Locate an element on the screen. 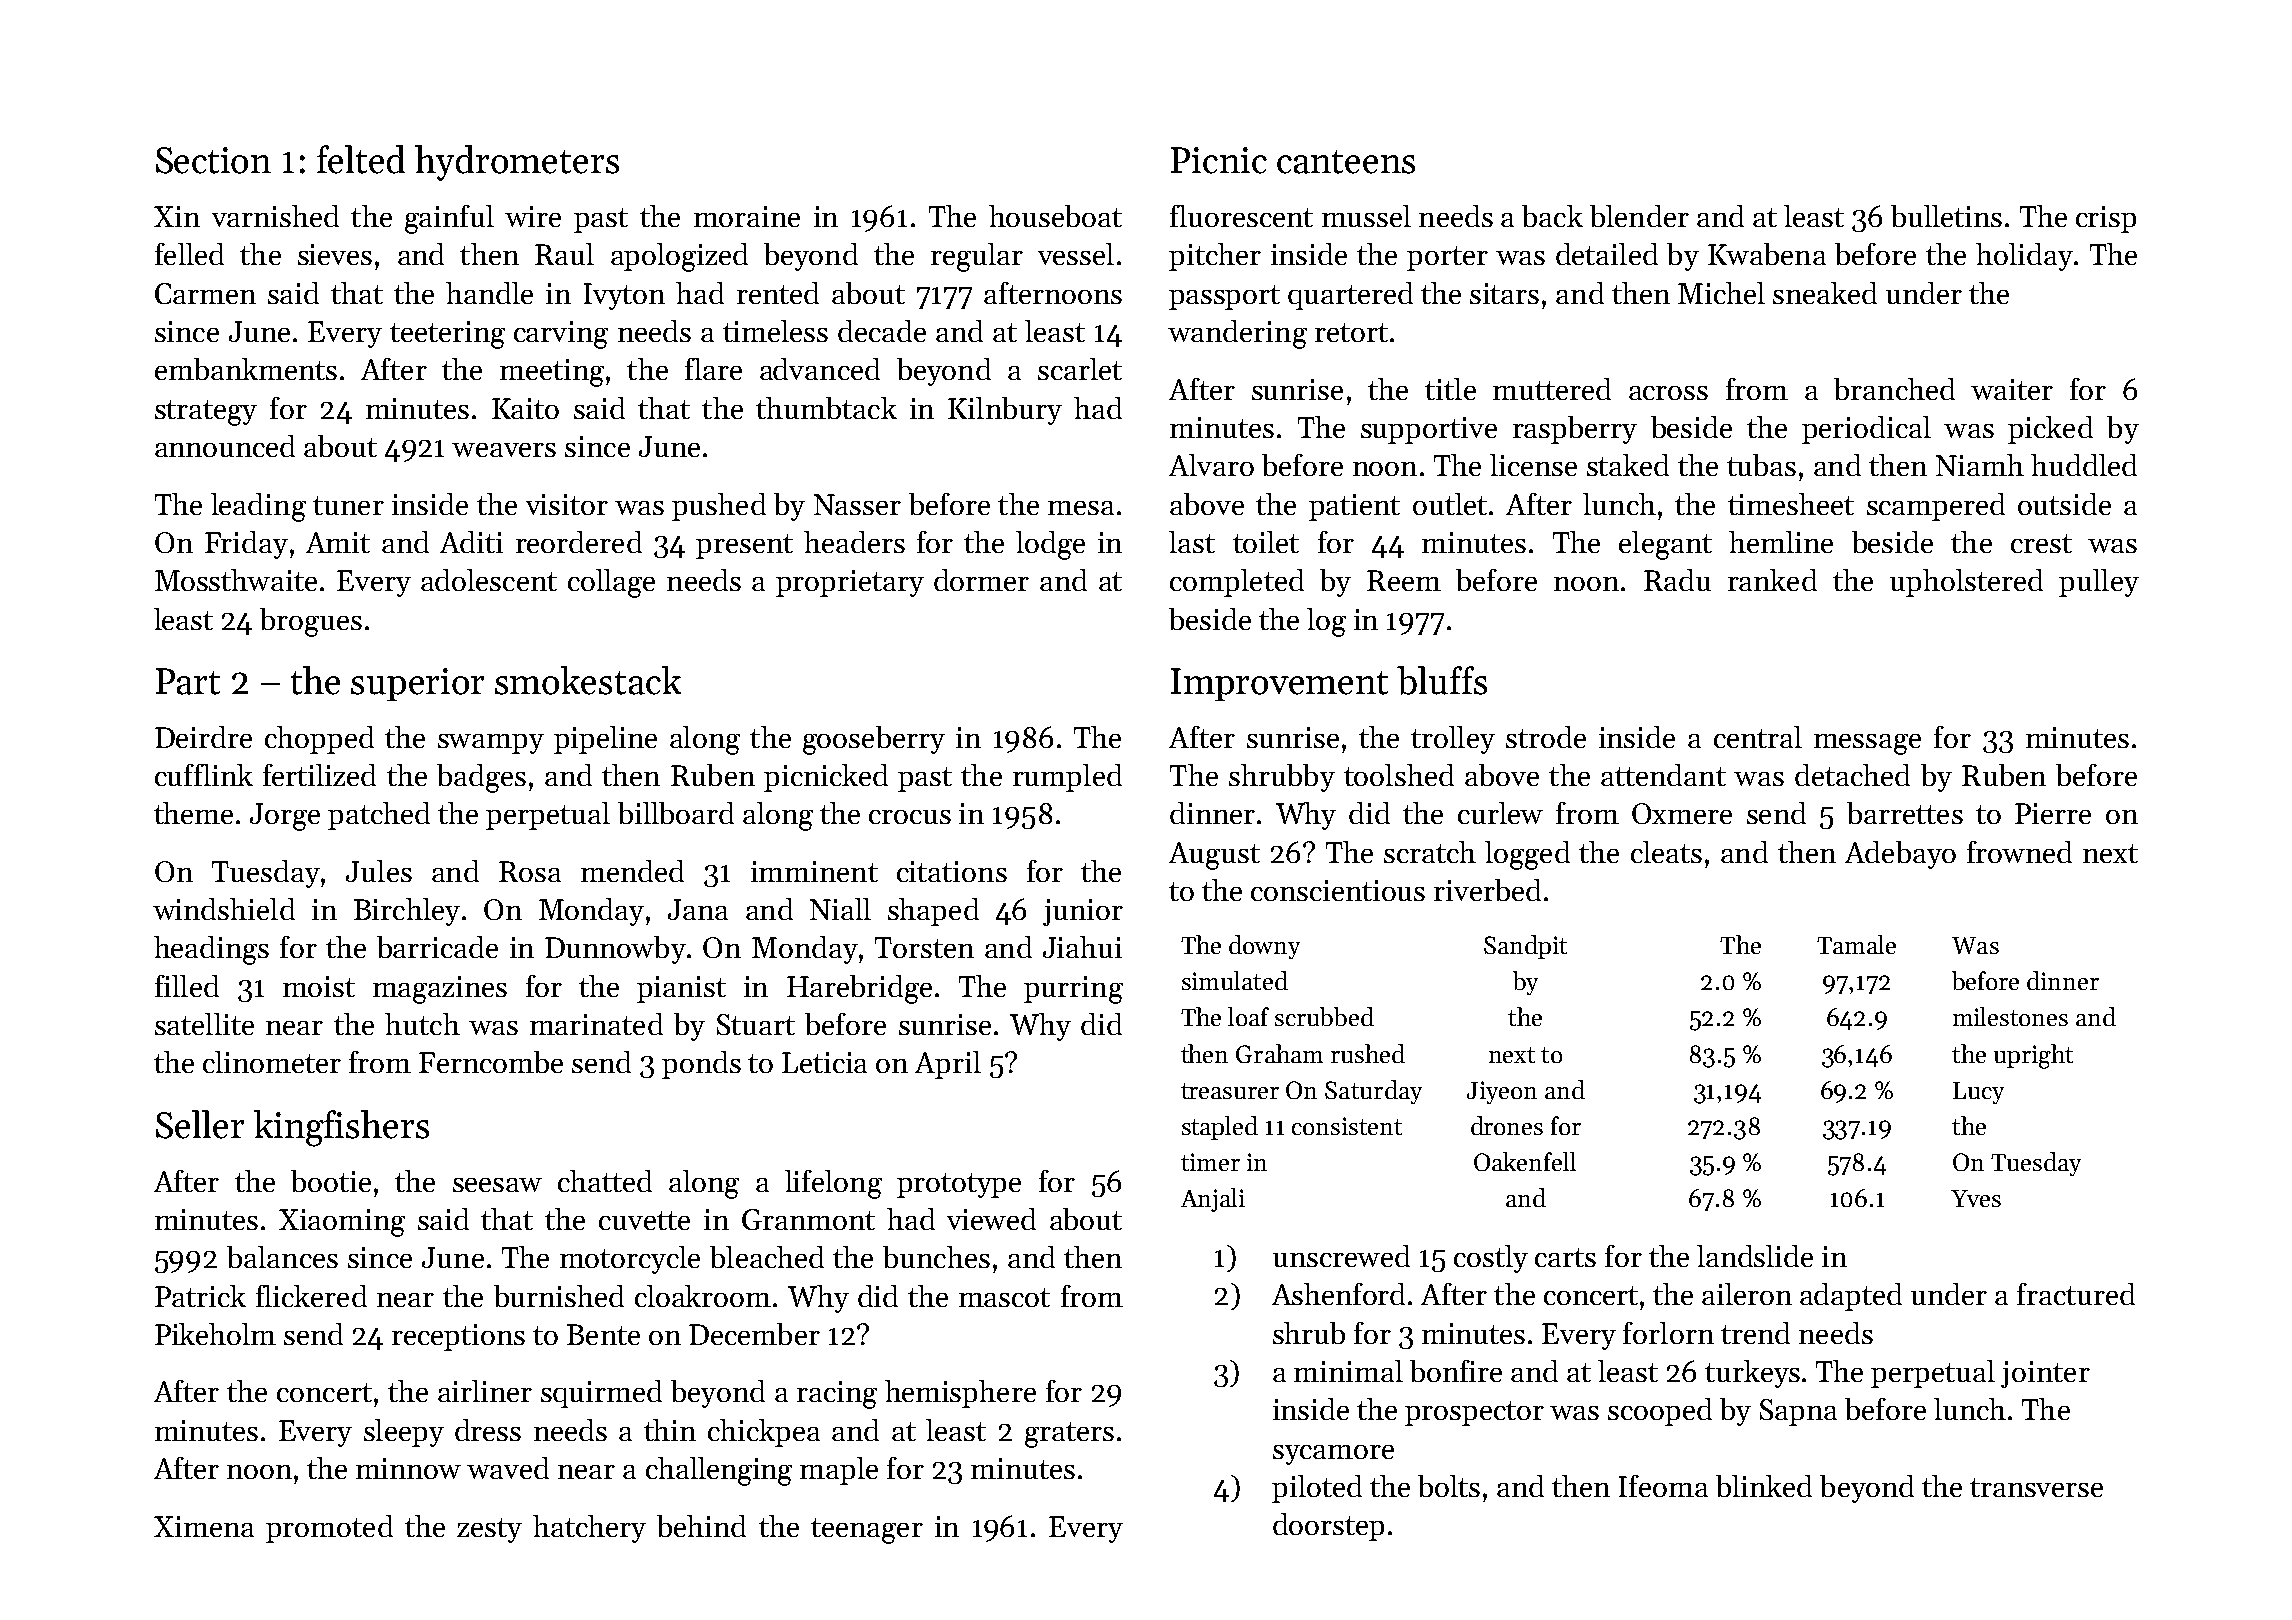 Image resolution: width=2292 pixels, height=1620 pixels. branched is located at coordinates (1894, 389).
